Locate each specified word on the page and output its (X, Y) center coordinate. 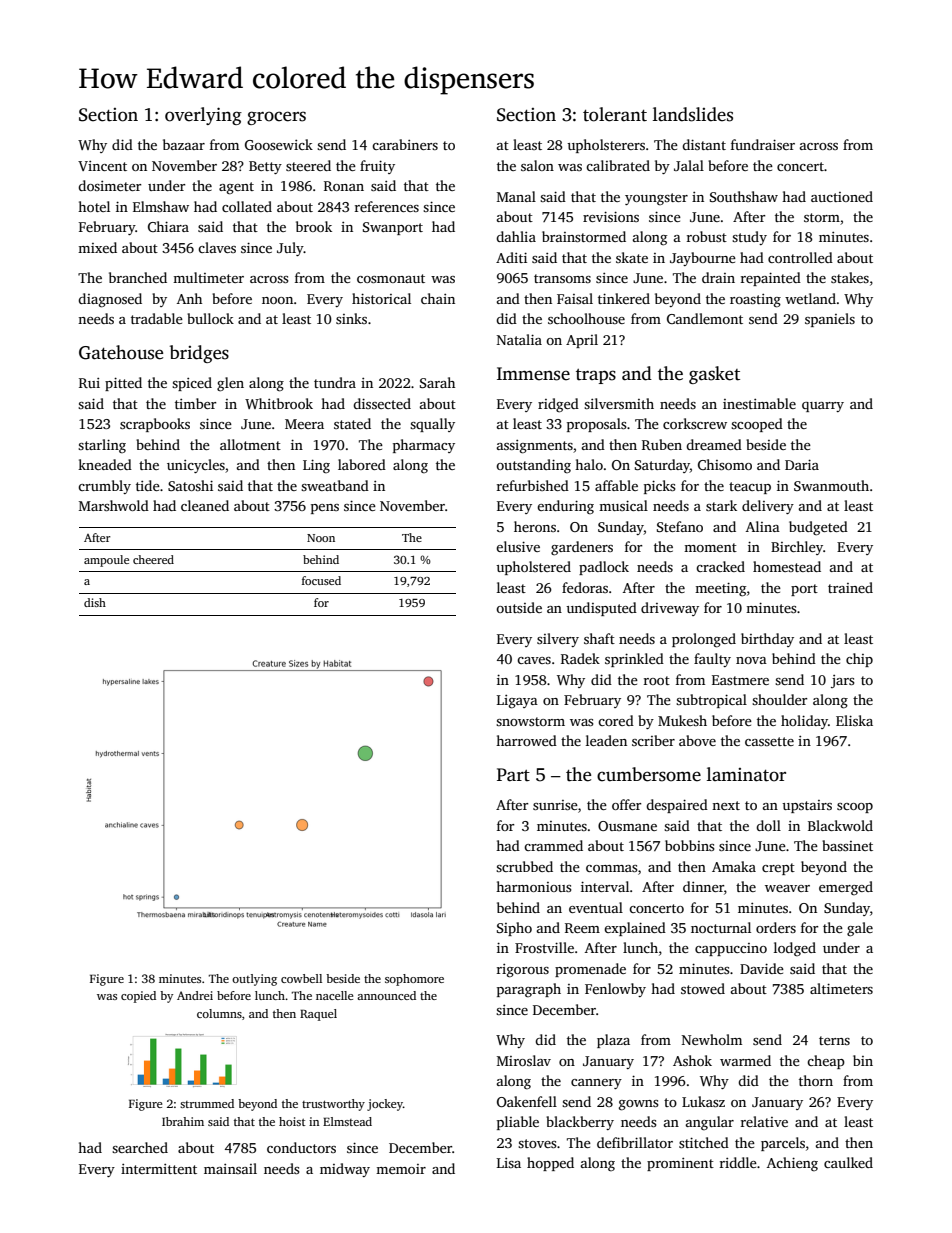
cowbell (301, 978)
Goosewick (279, 144)
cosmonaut (391, 278)
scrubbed (524, 866)
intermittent (159, 1169)
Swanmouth (831, 485)
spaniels (830, 320)
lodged (795, 949)
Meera (304, 424)
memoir (401, 1169)
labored (362, 464)
